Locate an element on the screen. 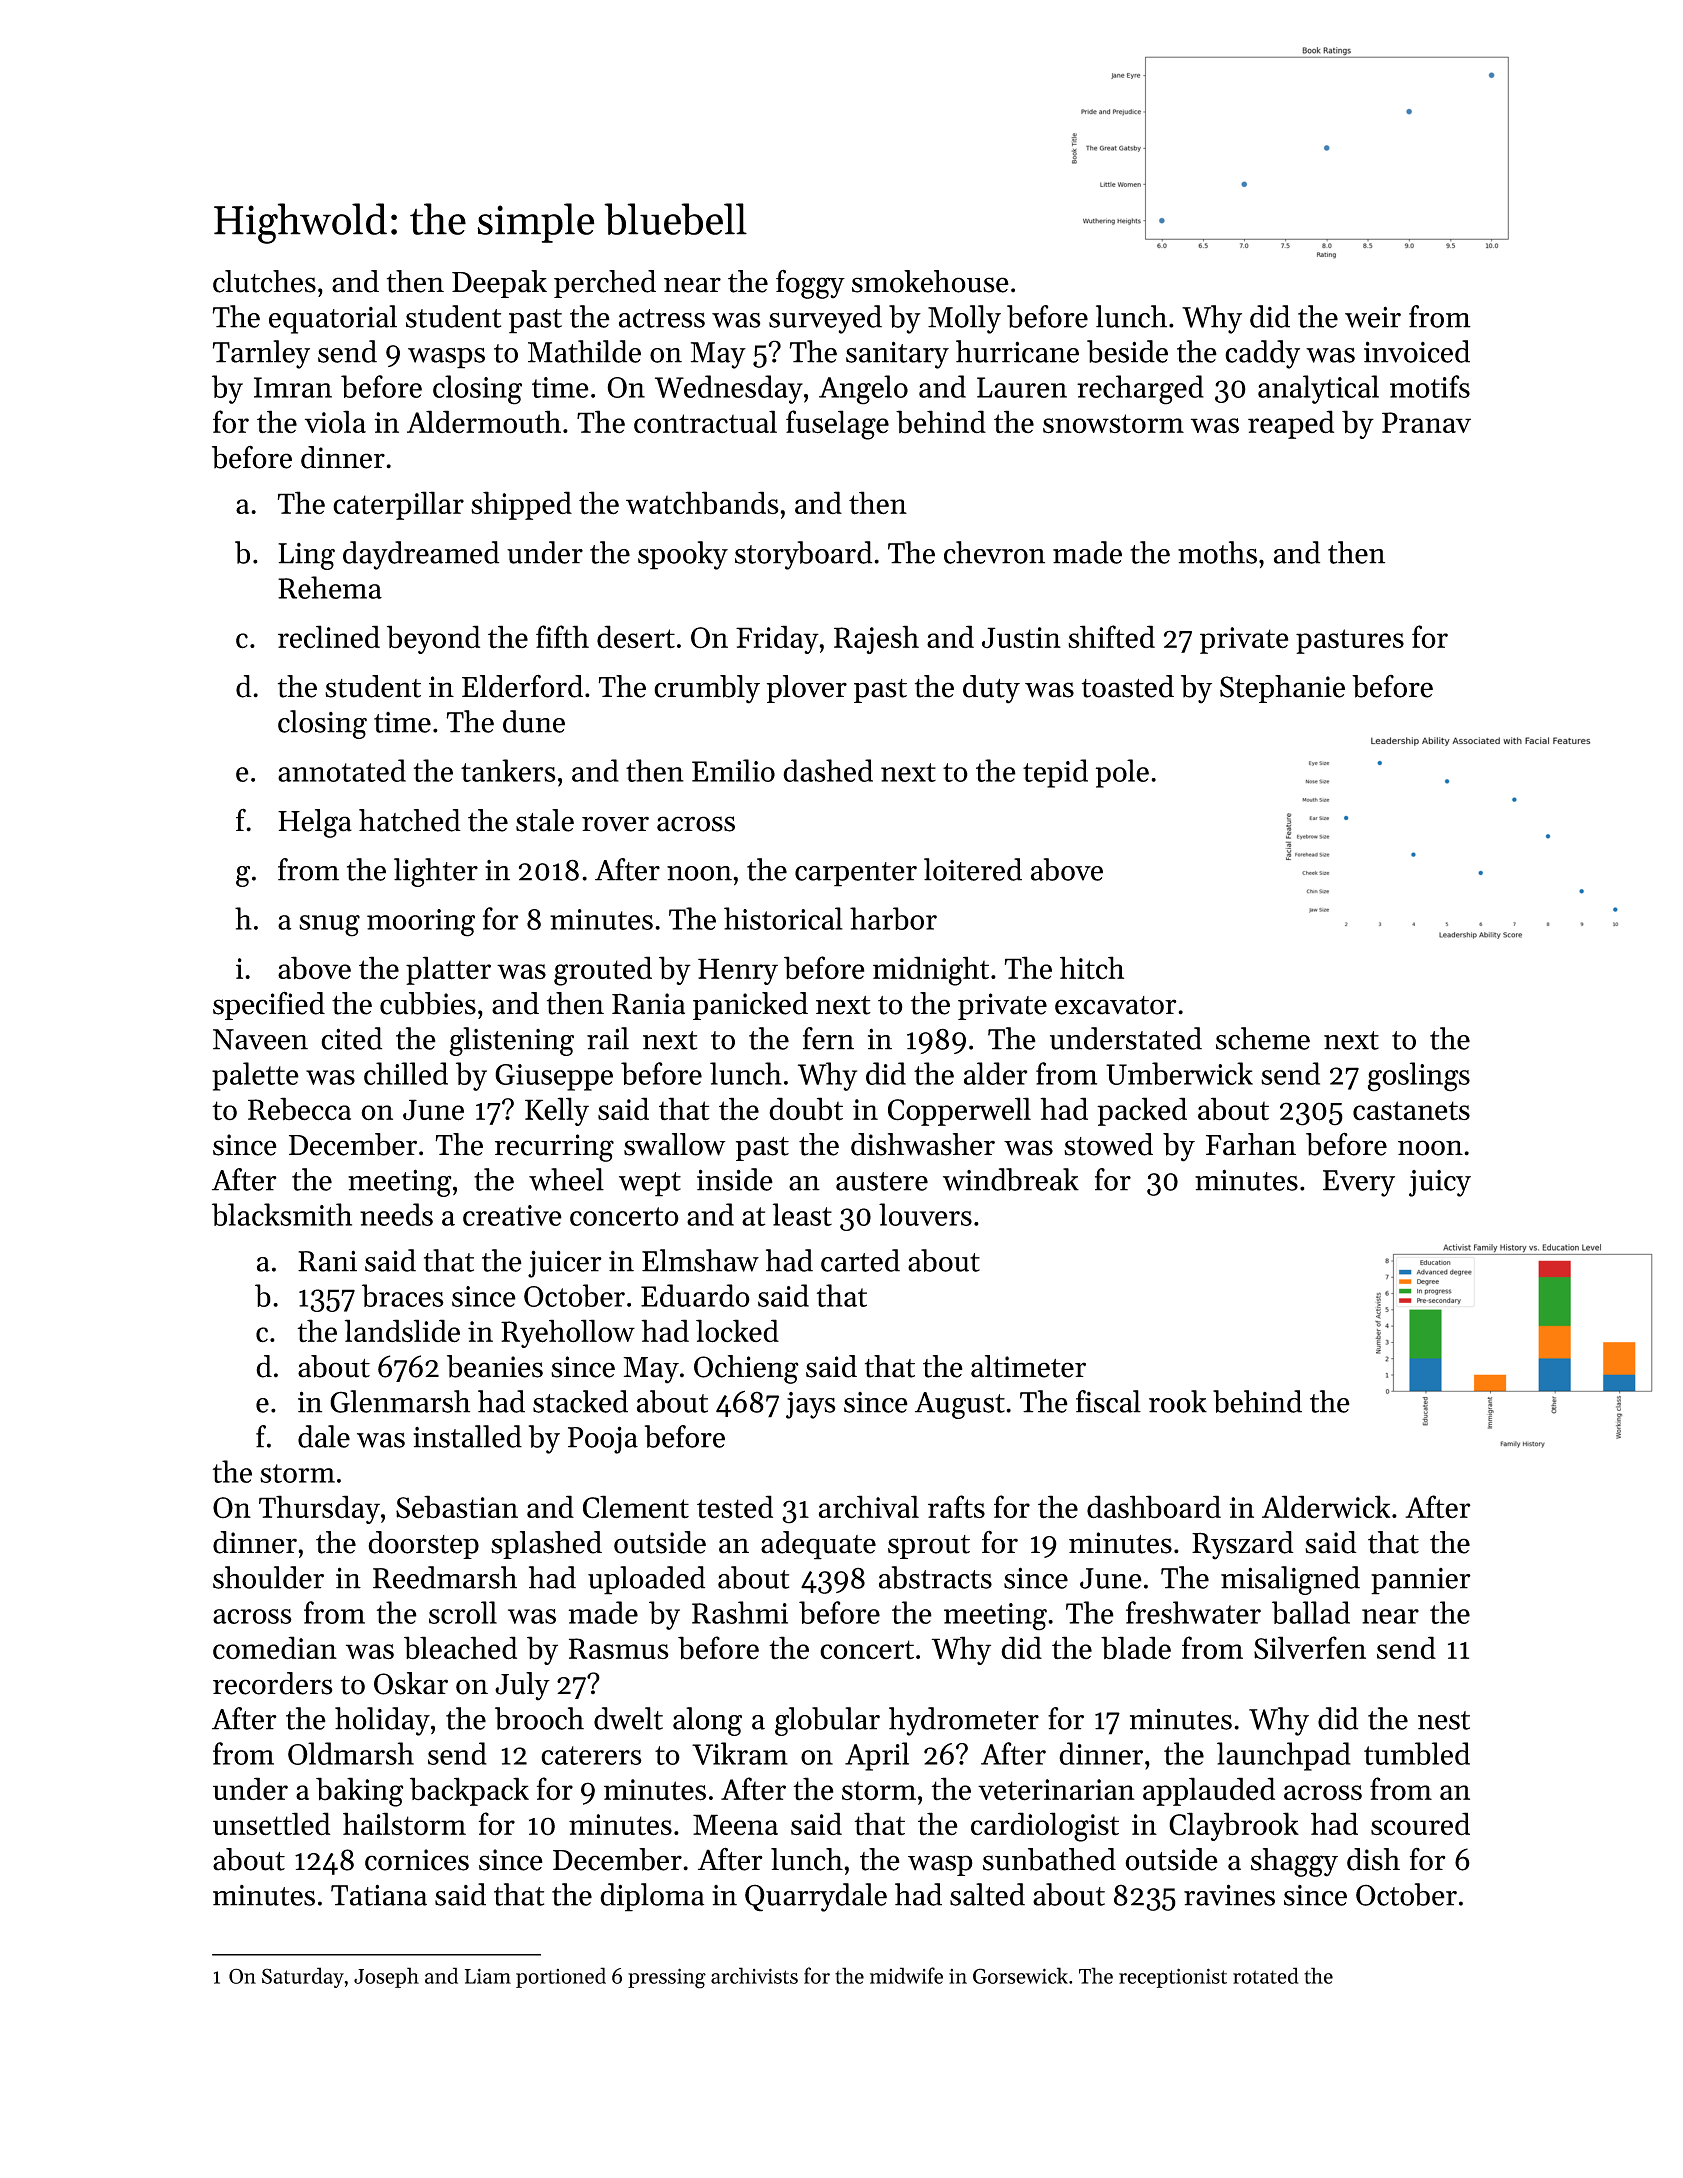 Image resolution: width=1683 pixels, height=2178 pixels. rotated is located at coordinates (1266, 1975).
